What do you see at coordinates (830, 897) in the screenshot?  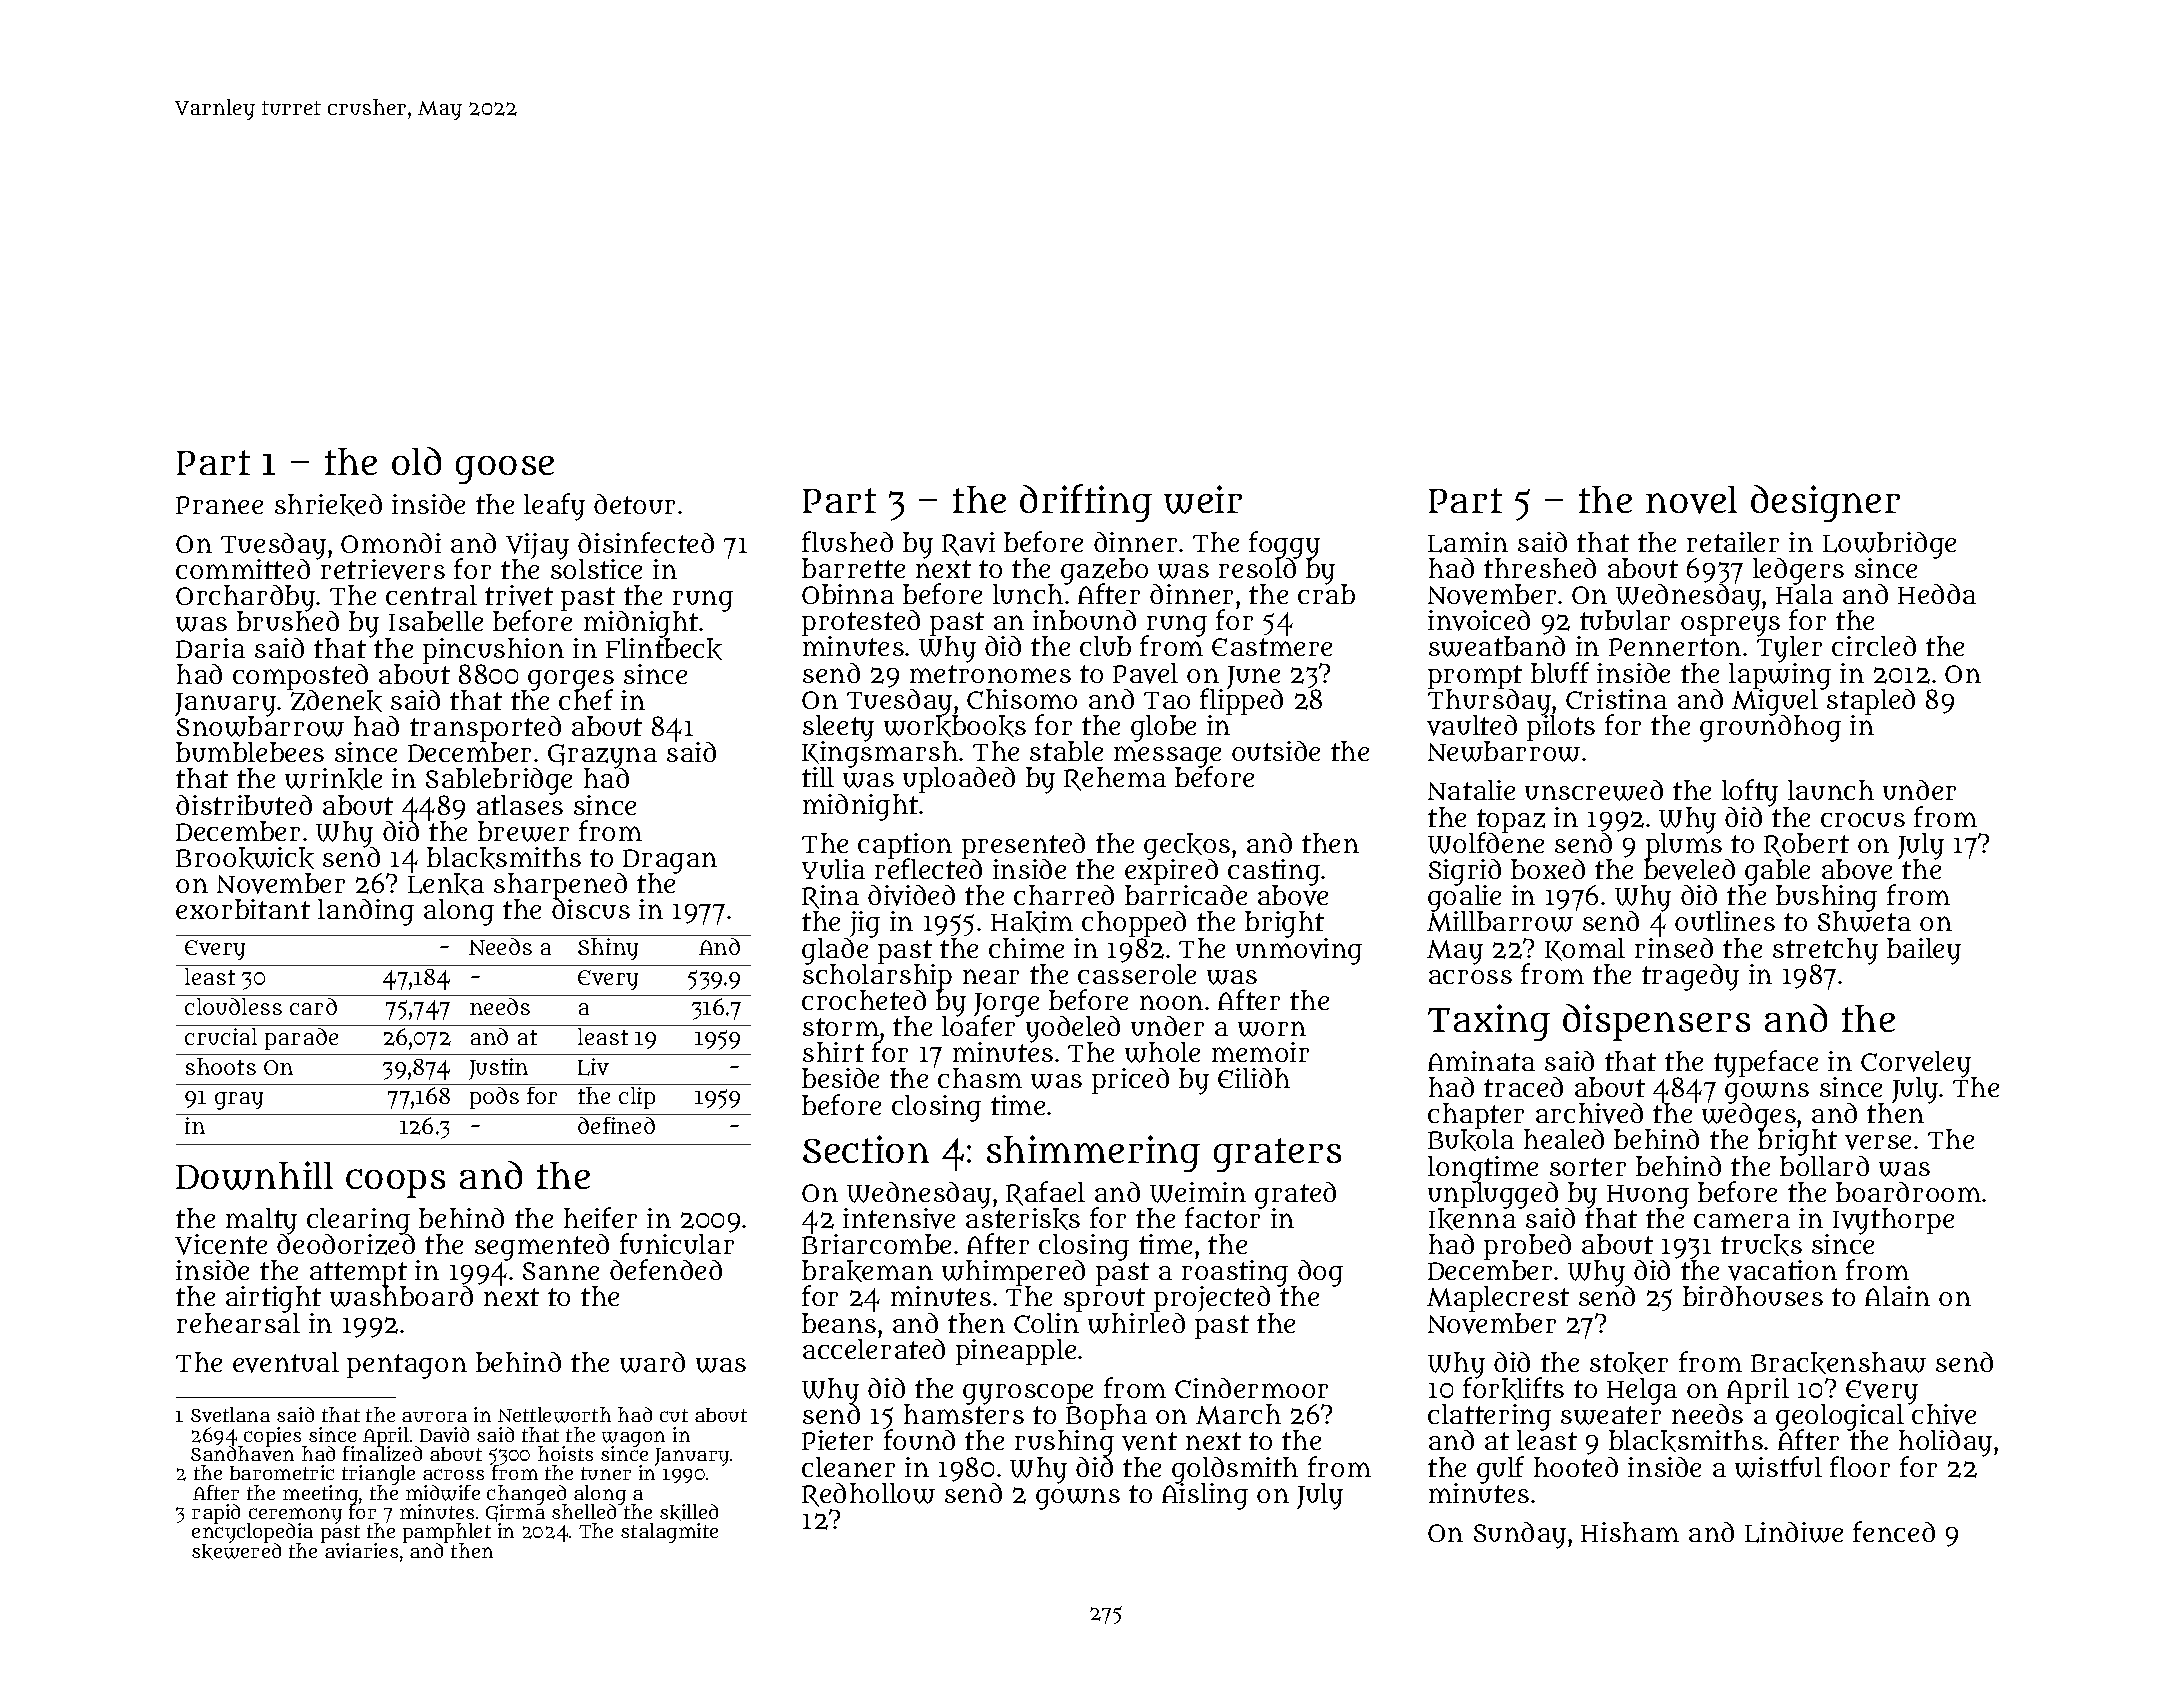 I see `Rina` at bounding box center [830, 897].
